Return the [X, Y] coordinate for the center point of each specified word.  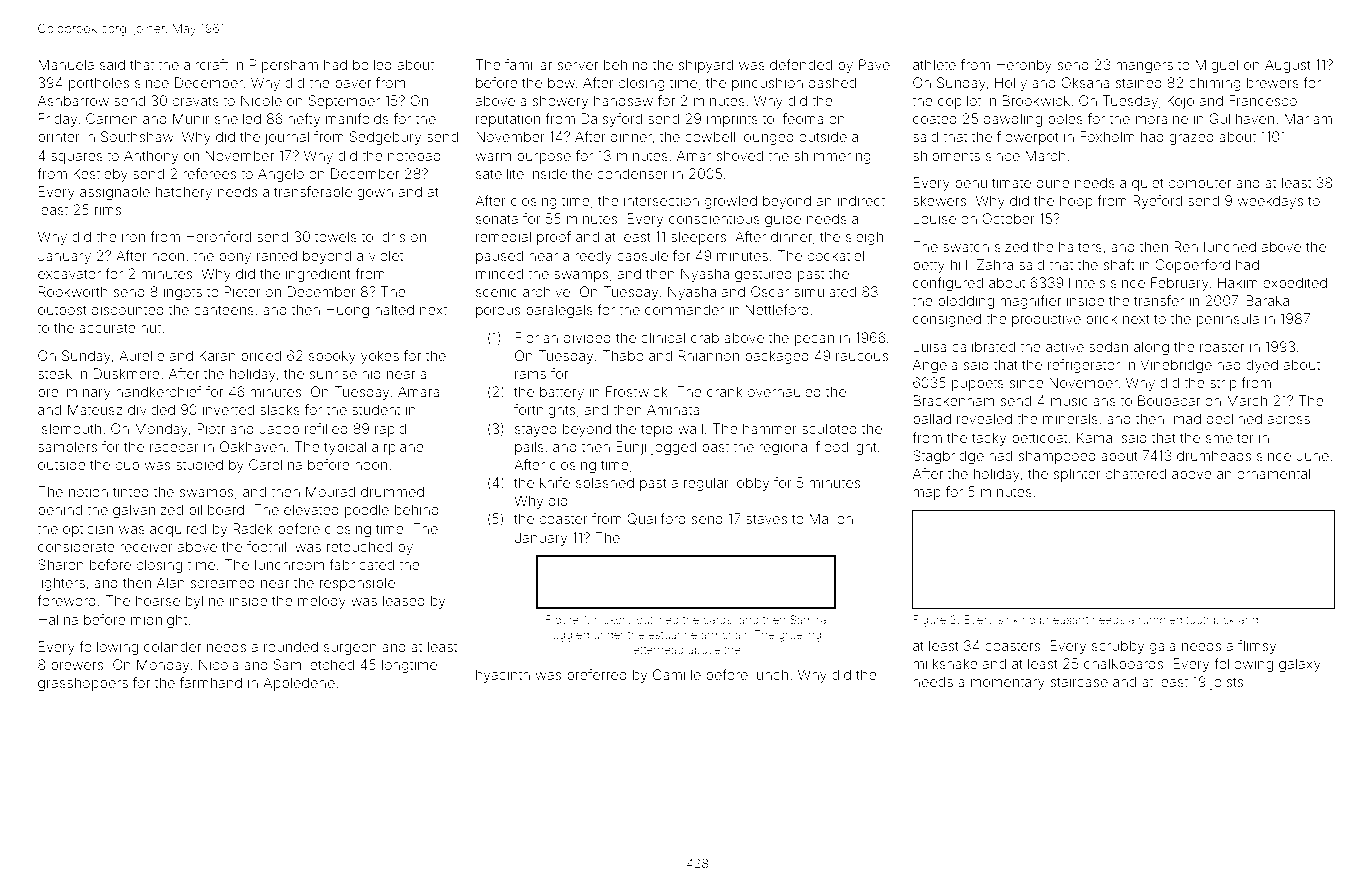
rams [530, 375]
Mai [821, 518]
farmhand [211, 682]
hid [371, 373]
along [1151, 348]
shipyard [705, 66]
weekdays [1270, 202]
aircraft [206, 64]
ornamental [1273, 473]
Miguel [1217, 66]
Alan [171, 582]
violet [386, 255]
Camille [677, 674]
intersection [661, 200]
